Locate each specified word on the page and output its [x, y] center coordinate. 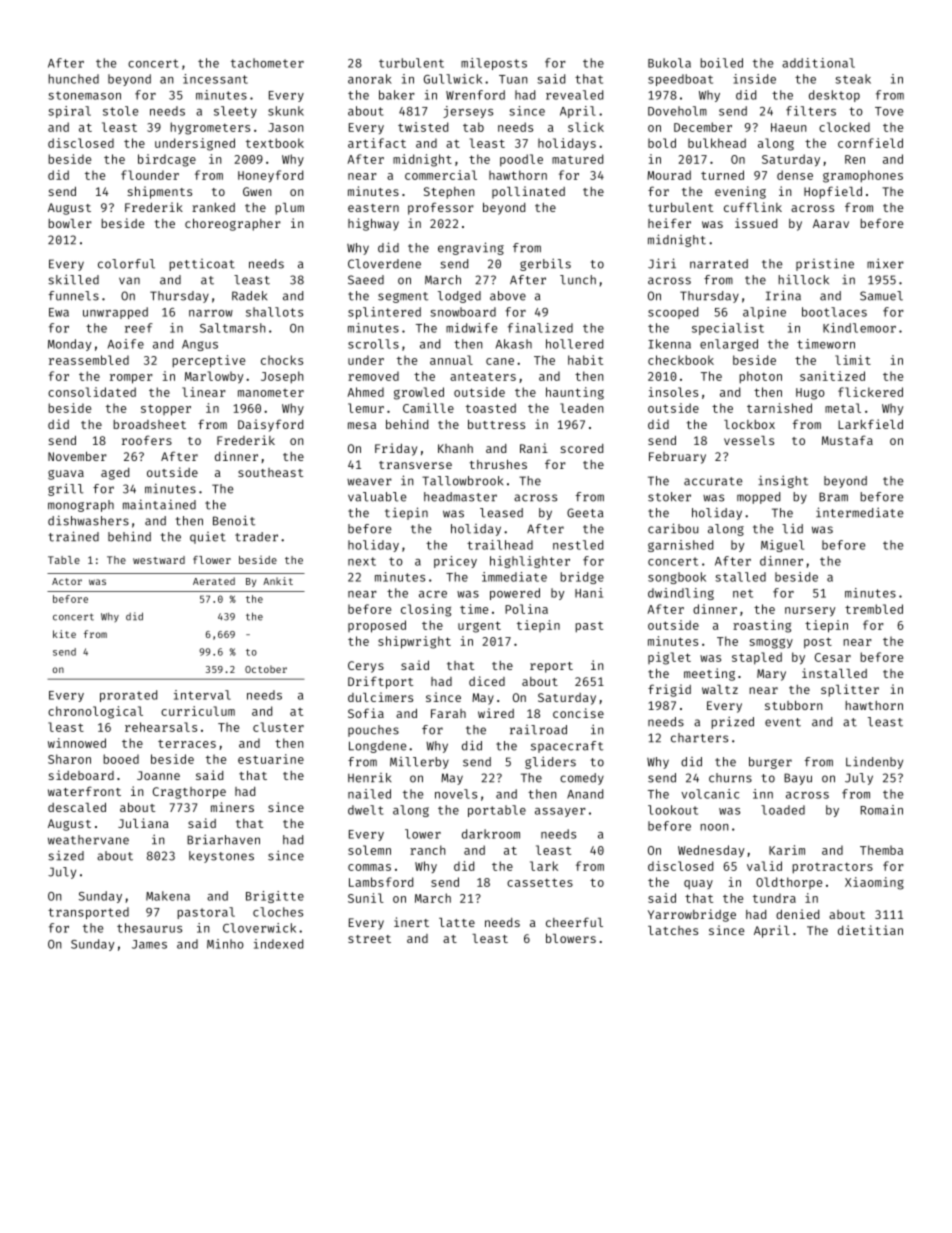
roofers [147, 440]
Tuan [513, 79]
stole [120, 111]
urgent [479, 627]
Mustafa [847, 440]
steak [853, 79]
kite [64, 634]
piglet [669, 658]
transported [88, 913]
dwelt [365, 810]
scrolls [373, 344]
